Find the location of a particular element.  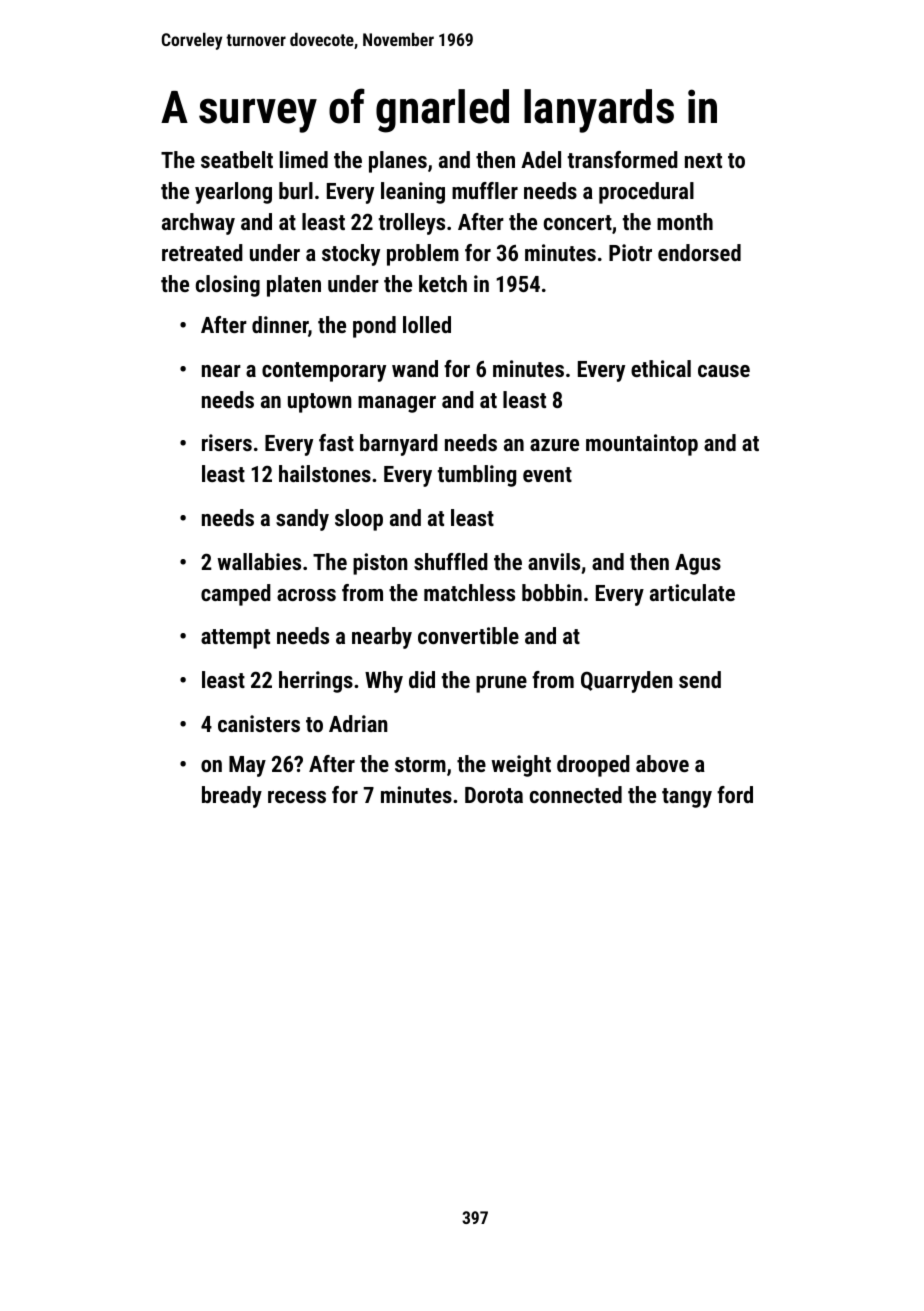

shuffled is located at coordinates (451, 561).
